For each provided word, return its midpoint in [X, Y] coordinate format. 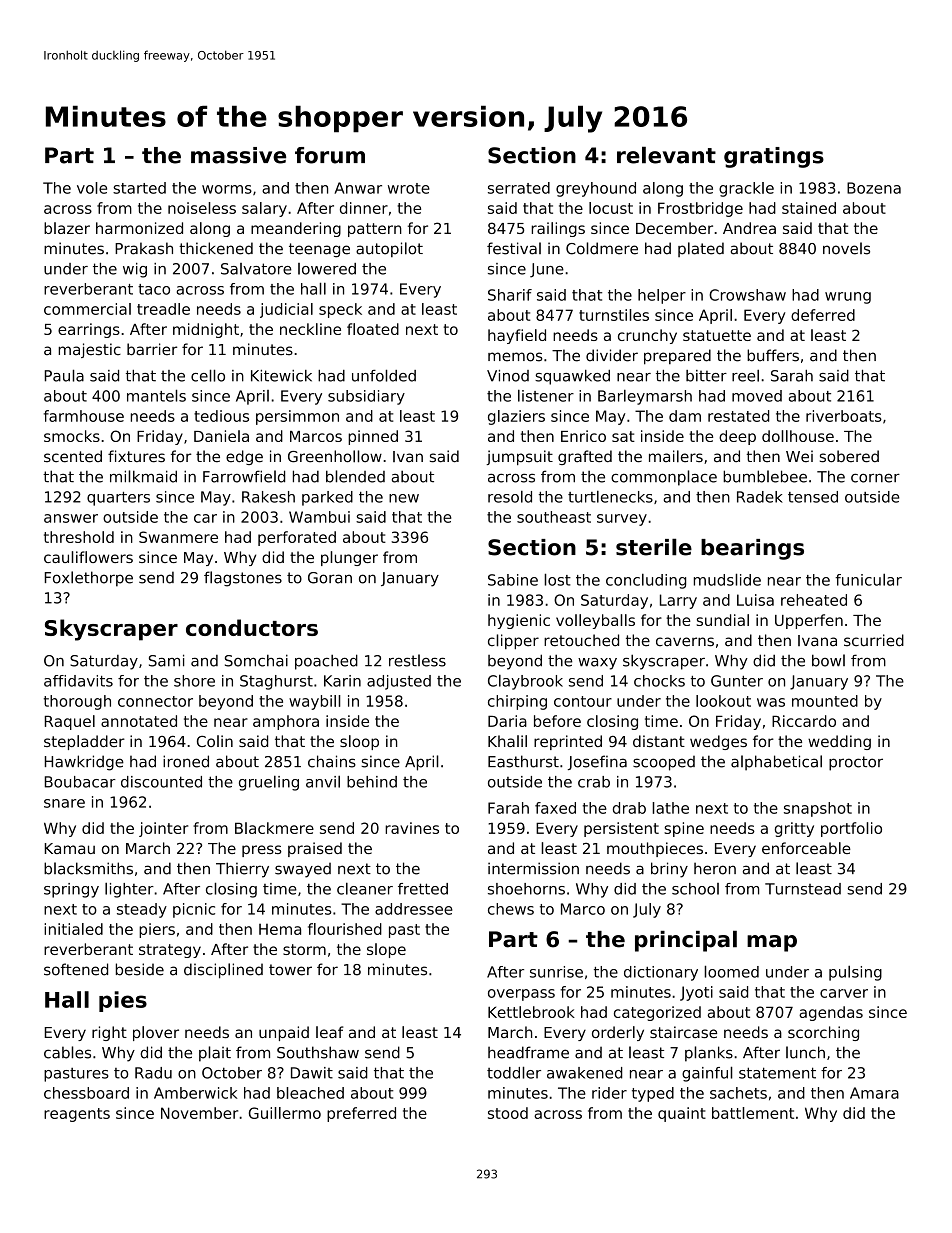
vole [92, 188]
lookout [723, 701]
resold [510, 496]
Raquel [70, 722]
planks [709, 1054]
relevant [666, 155]
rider [609, 1093]
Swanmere [178, 537]
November [199, 1113]
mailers [676, 456]
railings [558, 229]
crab [594, 782]
